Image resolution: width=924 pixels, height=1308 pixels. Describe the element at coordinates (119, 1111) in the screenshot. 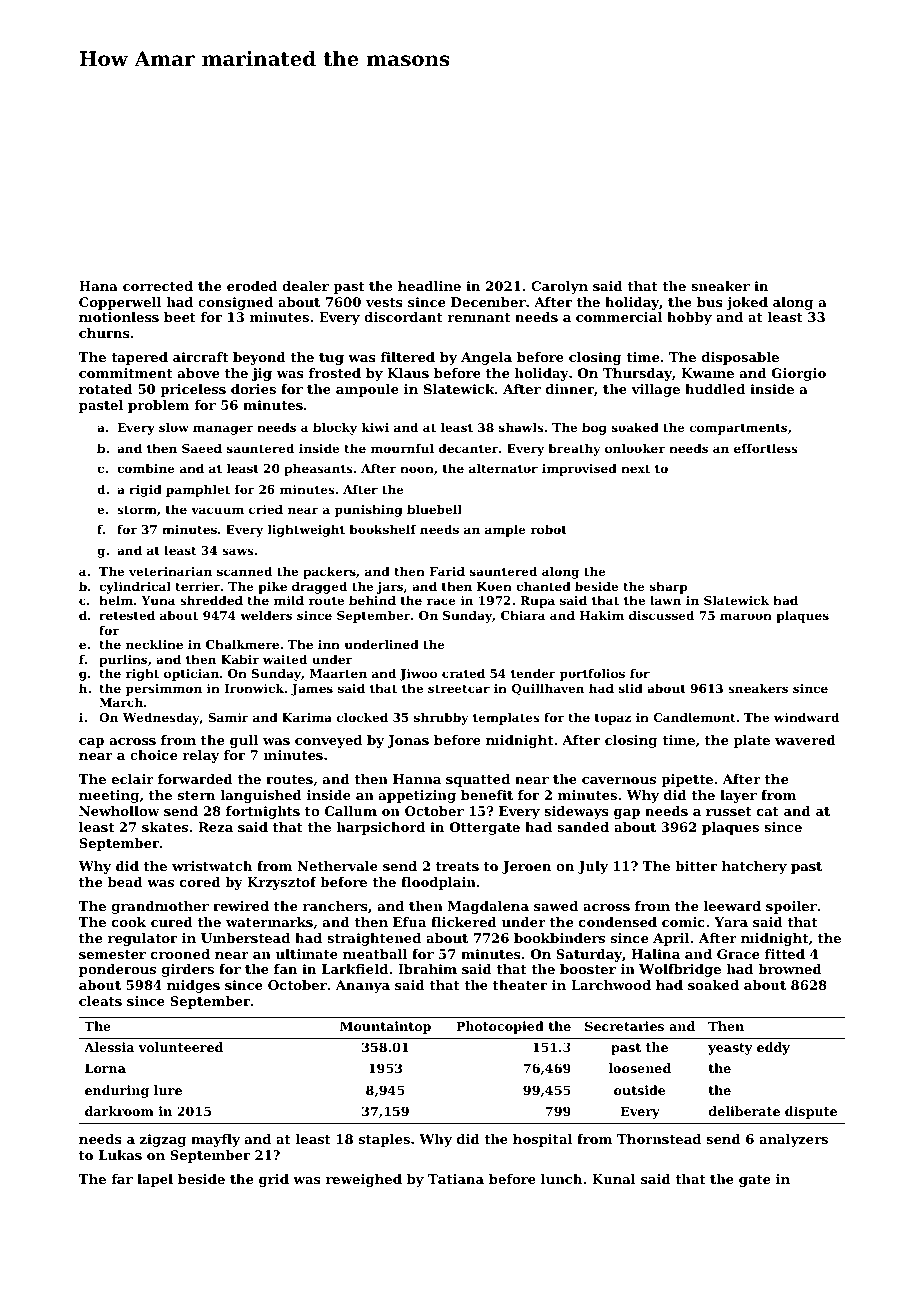

I see `darkroom` at that location.
